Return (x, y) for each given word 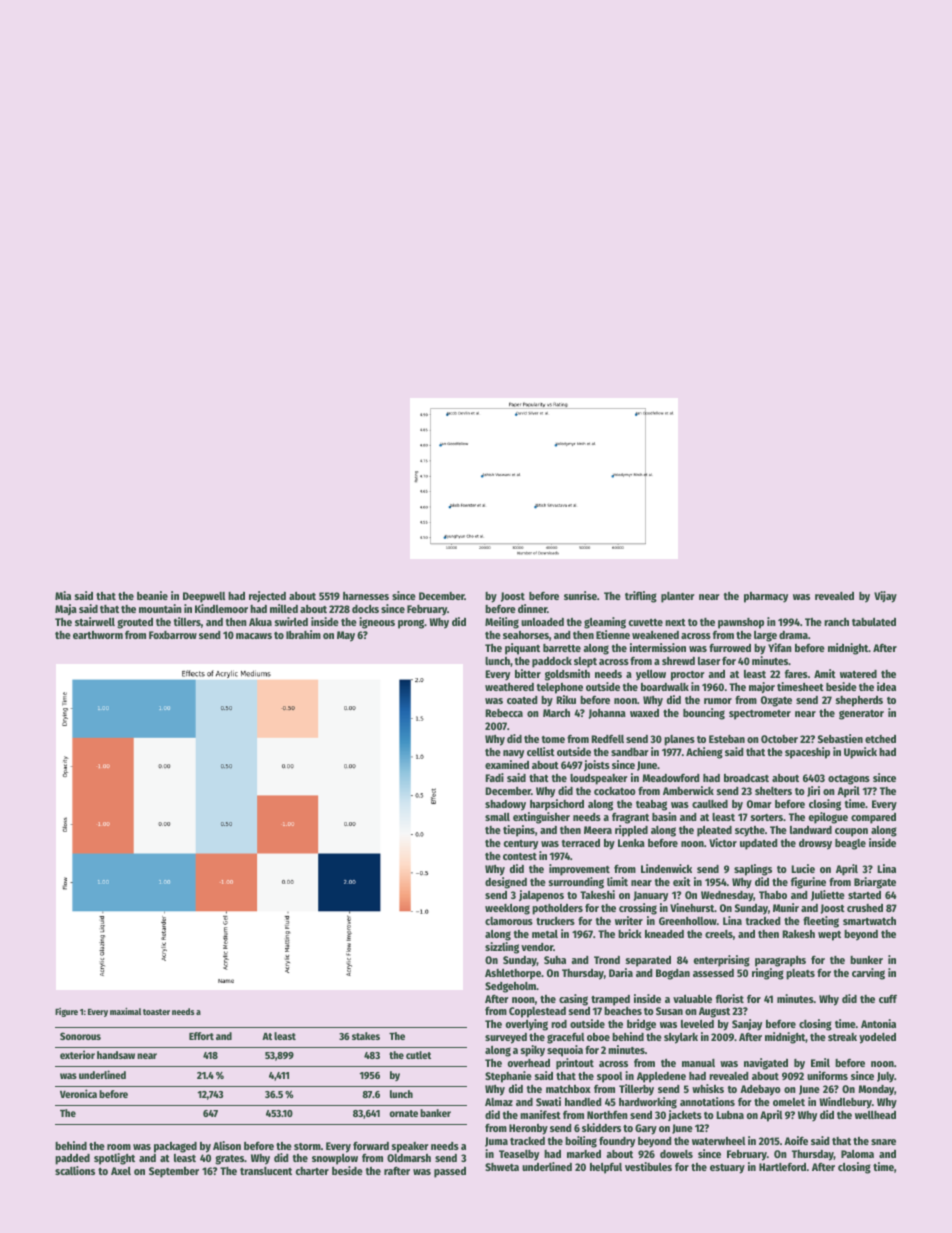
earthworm (98, 635)
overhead (529, 1063)
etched (880, 739)
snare (883, 1142)
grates (229, 1160)
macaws (254, 636)
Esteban (727, 739)
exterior (77, 1054)
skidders (601, 1127)
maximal (125, 1011)
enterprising (722, 961)
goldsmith (567, 675)
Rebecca (504, 713)
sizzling (502, 948)
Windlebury (845, 1103)
